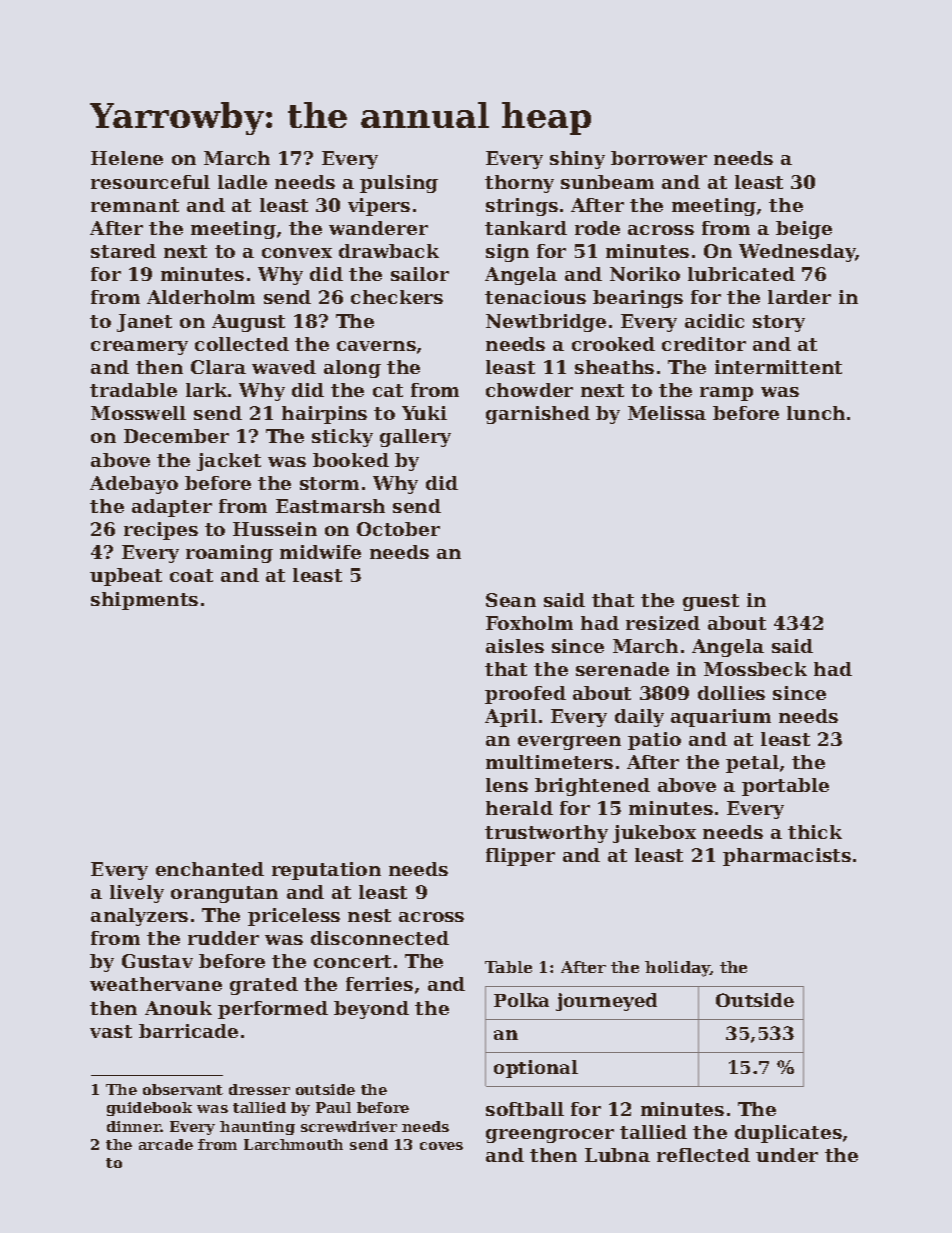  What do you see at coordinates (525, 695) in the screenshot?
I see `proofed` at bounding box center [525, 695].
